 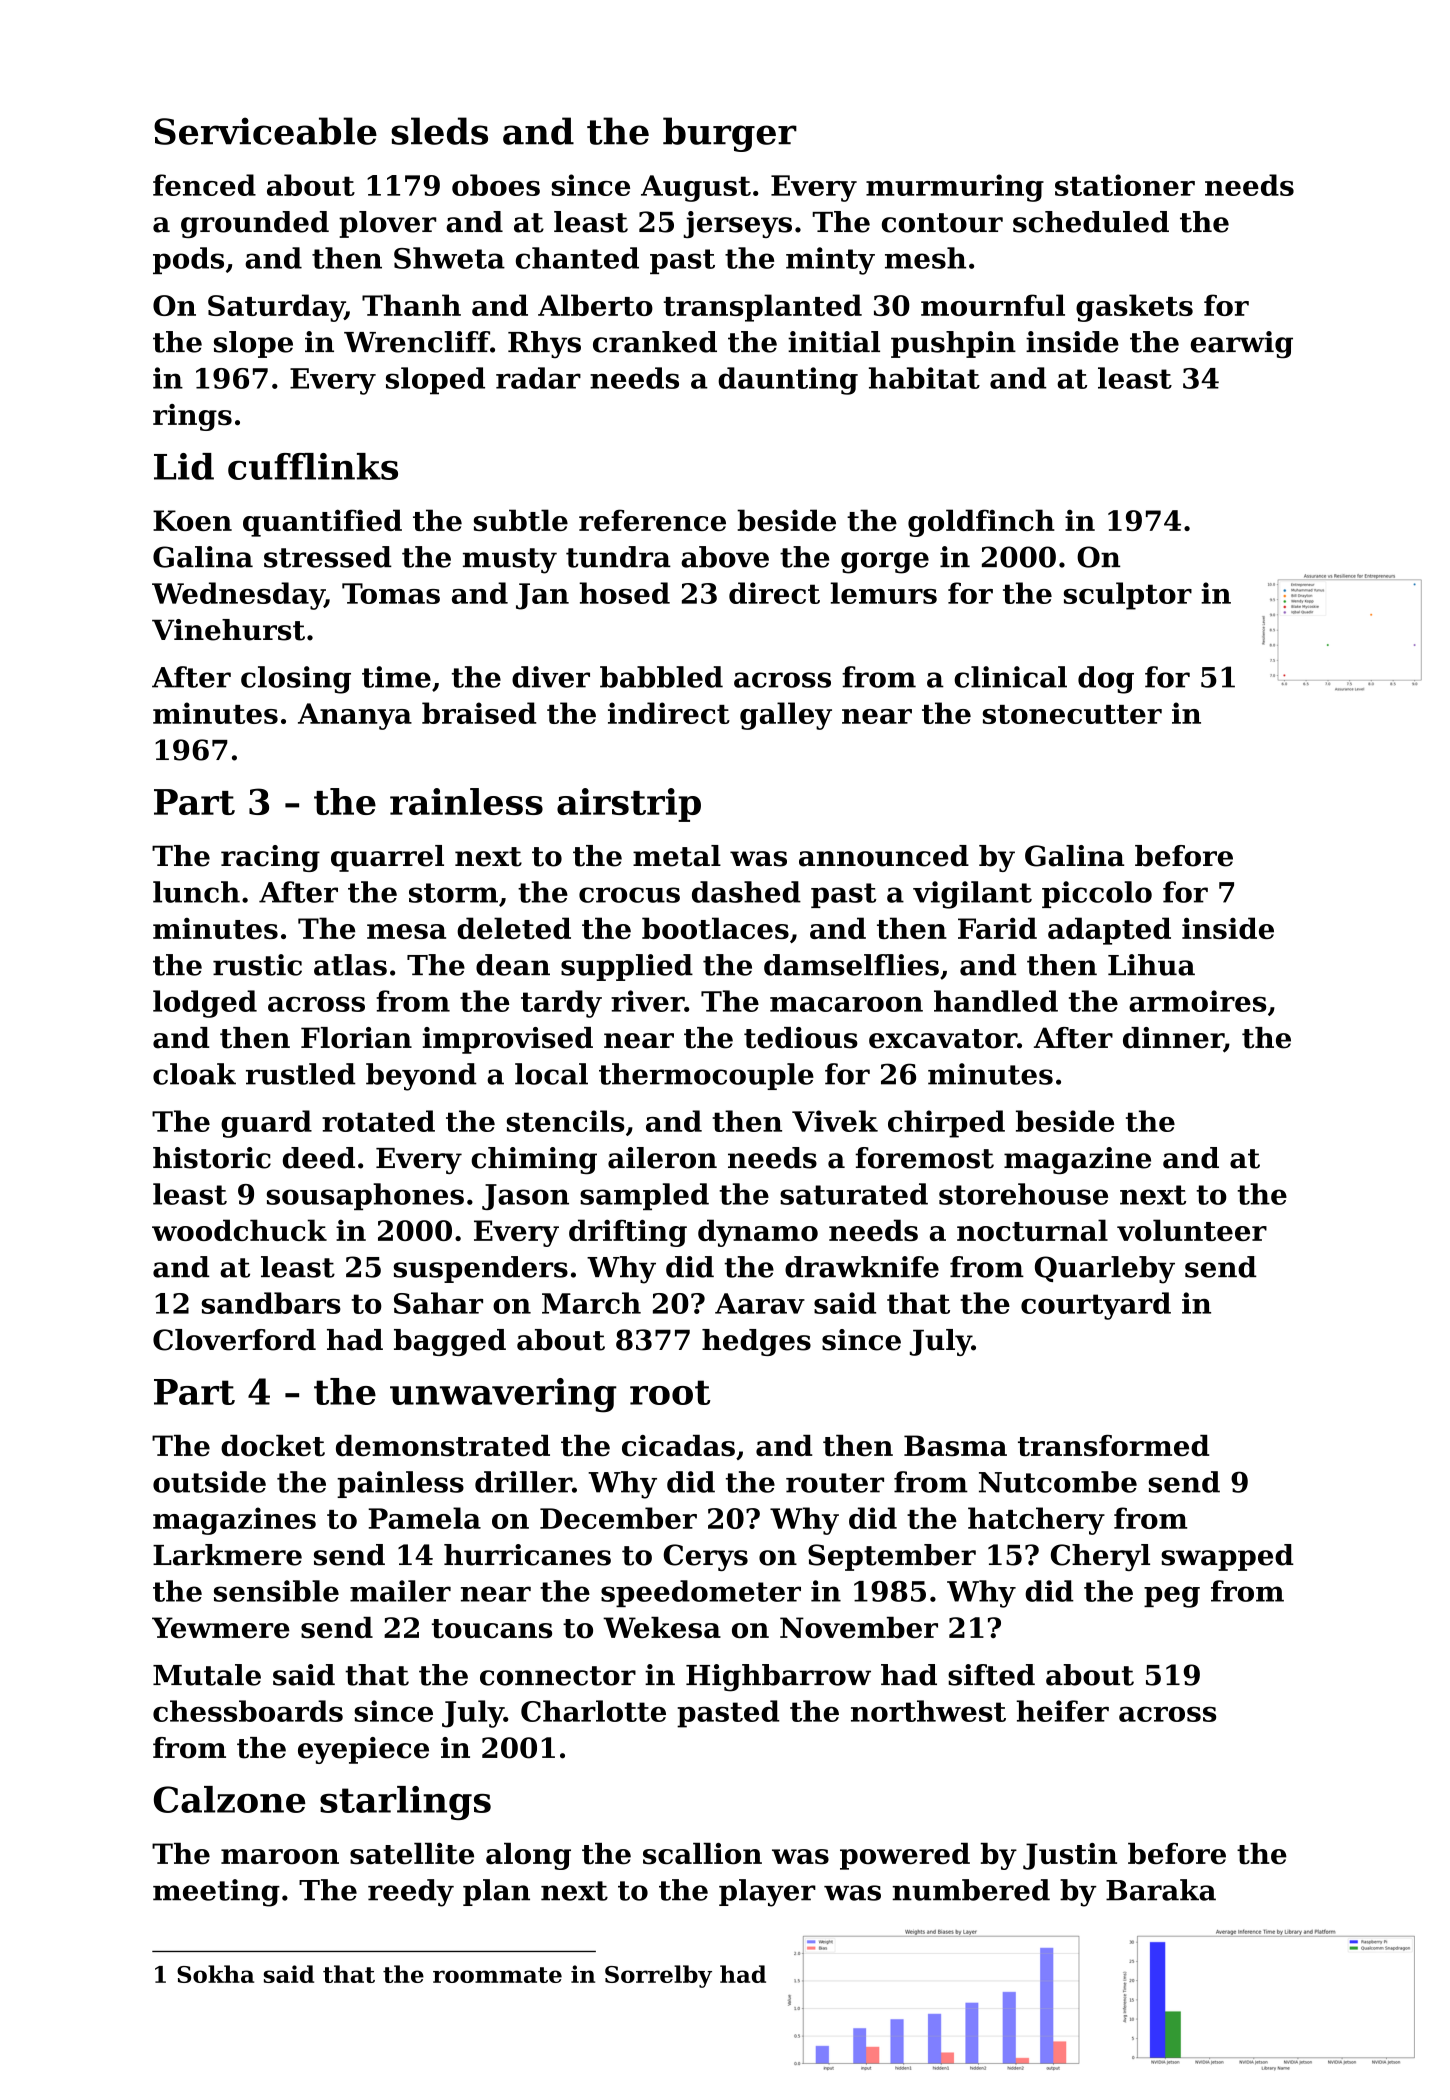 What do you see at coordinates (411, 1893) in the screenshot?
I see `reedy` at bounding box center [411, 1893].
